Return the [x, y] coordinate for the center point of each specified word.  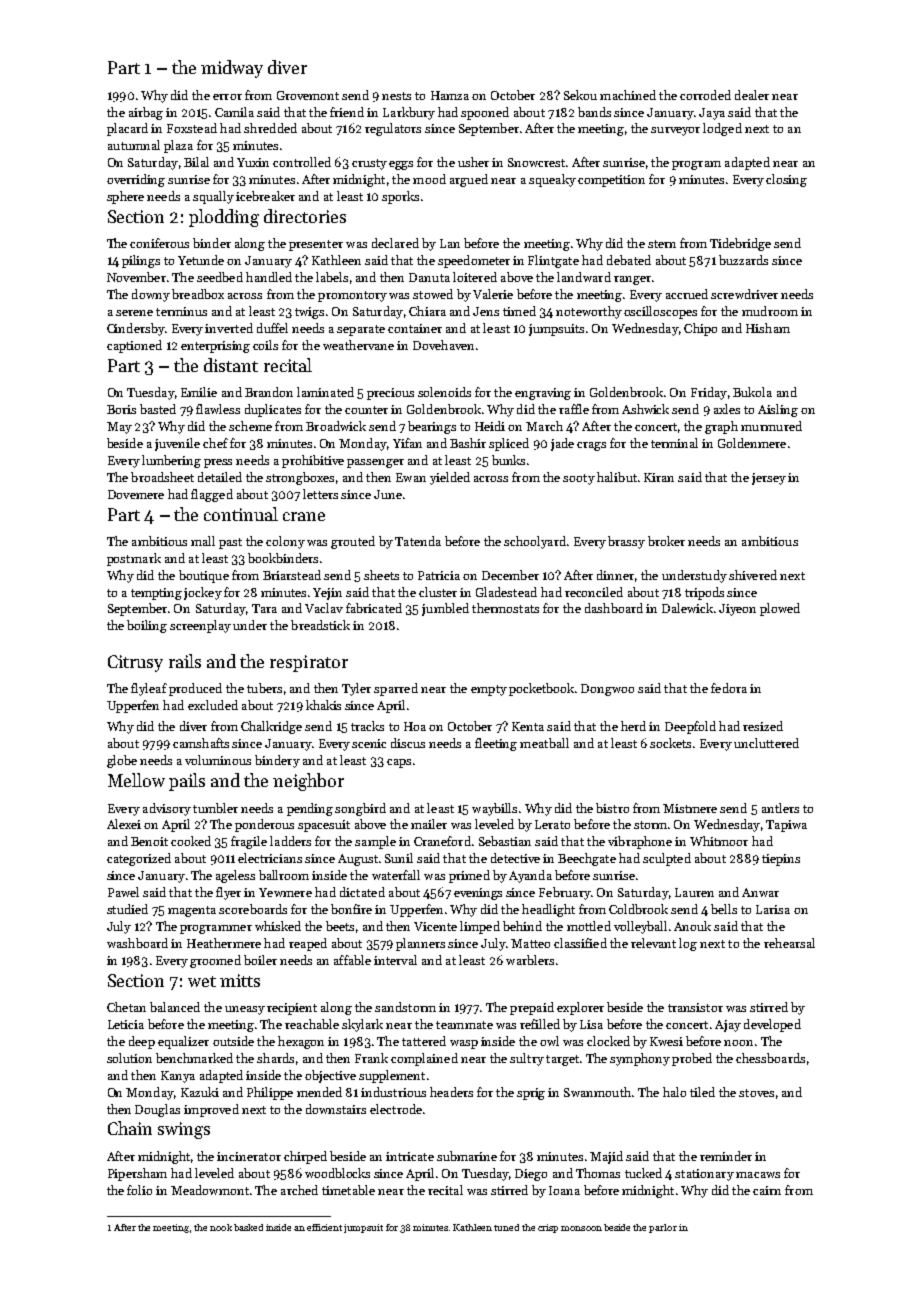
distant [231, 365]
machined [628, 95]
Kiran [659, 477]
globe [122, 761]
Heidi [490, 426]
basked [248, 1227]
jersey [769, 479]
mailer [429, 824]
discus [408, 743]
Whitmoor [719, 841]
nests [396, 96]
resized [763, 726]
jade [562, 444]
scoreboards [253, 909]
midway [232, 69]
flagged [212, 495]
